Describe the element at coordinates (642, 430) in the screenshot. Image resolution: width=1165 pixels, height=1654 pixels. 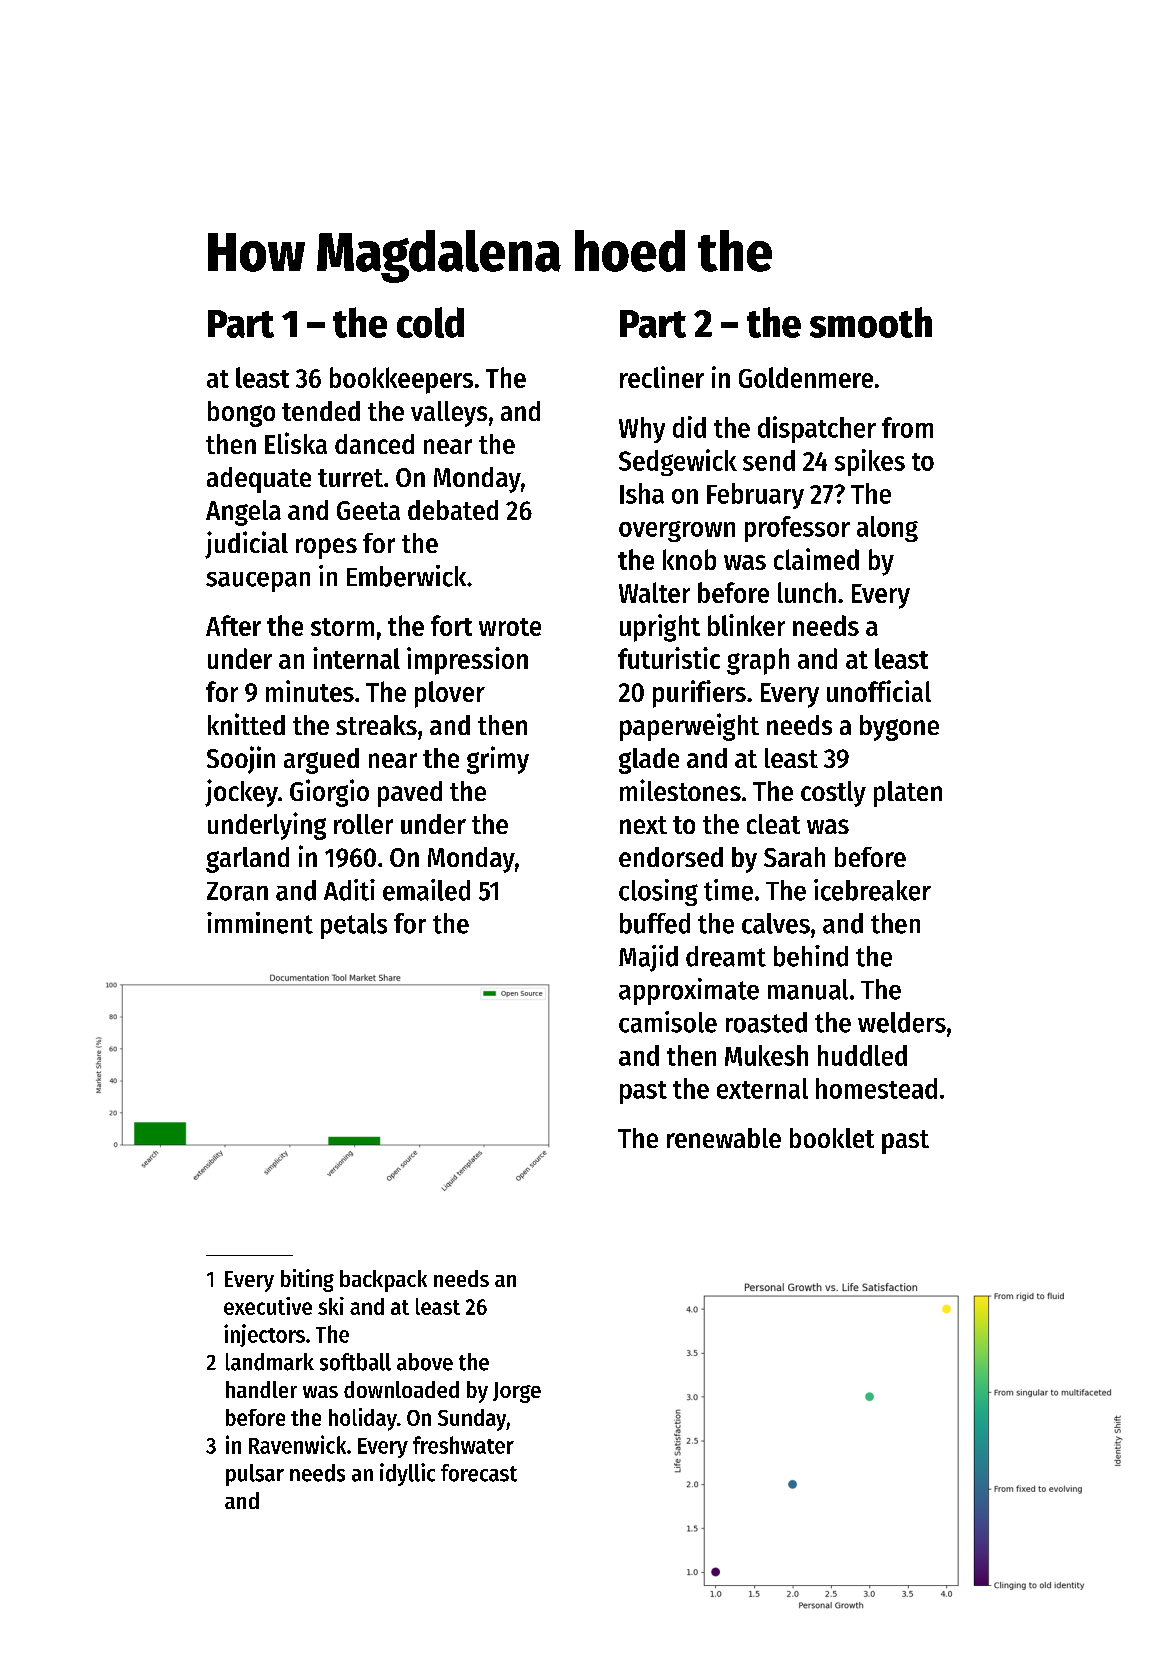
I see `Why` at that location.
